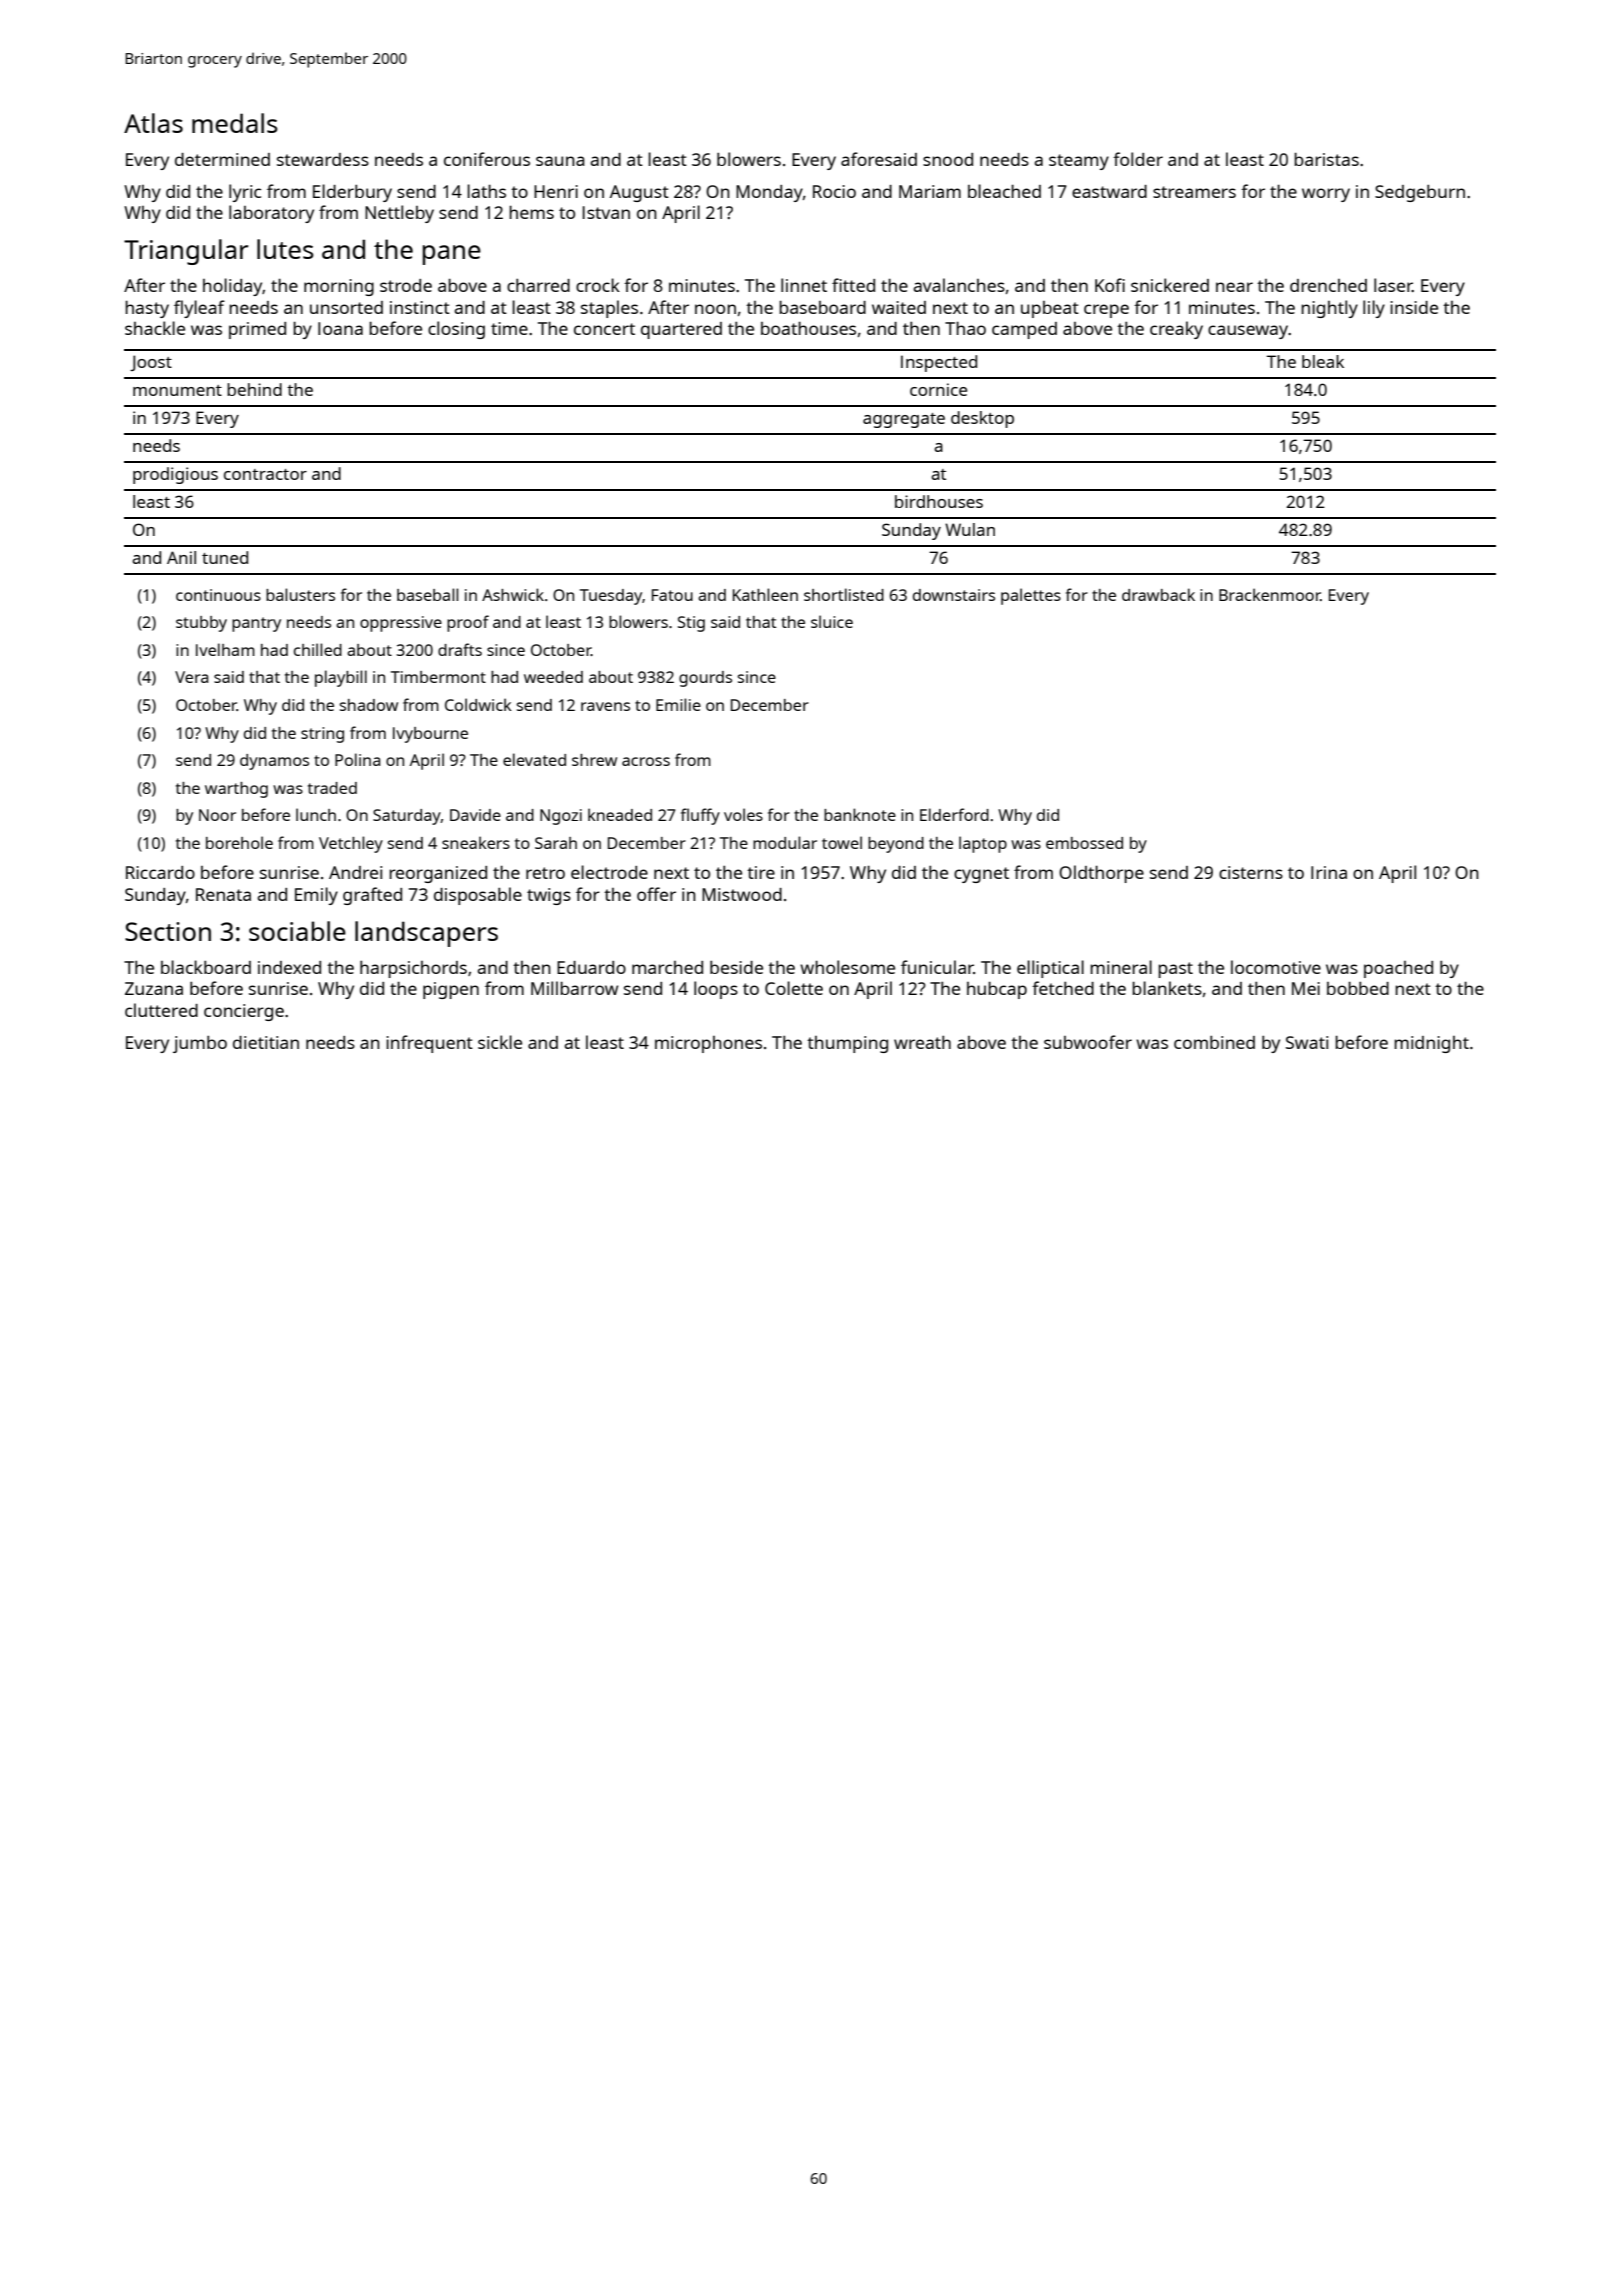  Describe the element at coordinates (235, 123) in the image. I see `medals` at that location.
